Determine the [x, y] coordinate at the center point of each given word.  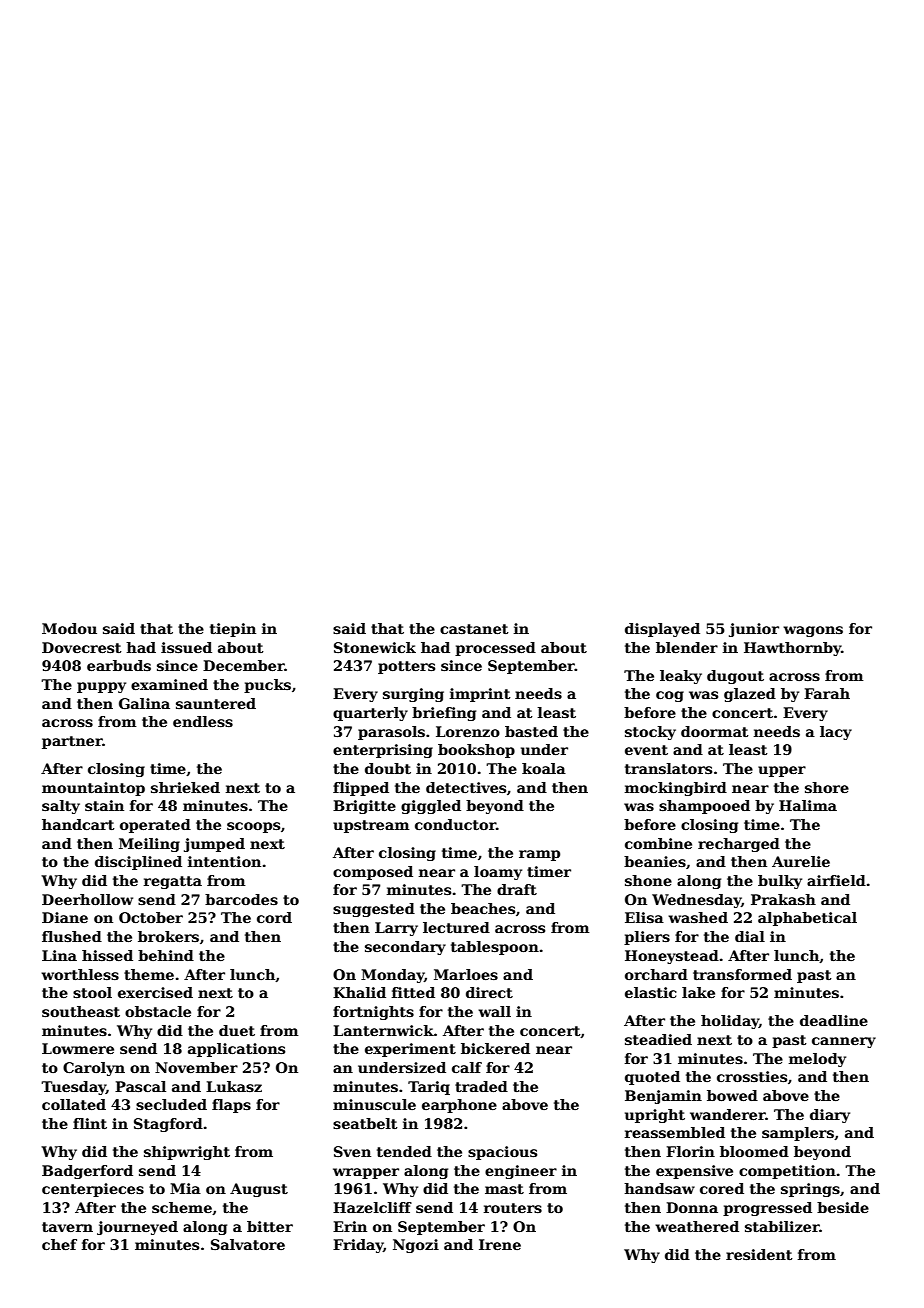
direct [489, 992]
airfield [836, 880]
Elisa [644, 917]
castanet [474, 629]
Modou [69, 628]
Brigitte [364, 807]
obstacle [158, 1011]
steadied [658, 1039]
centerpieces [93, 1190]
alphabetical [807, 919]
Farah [827, 693]
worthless [80, 974]
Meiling [149, 845]
